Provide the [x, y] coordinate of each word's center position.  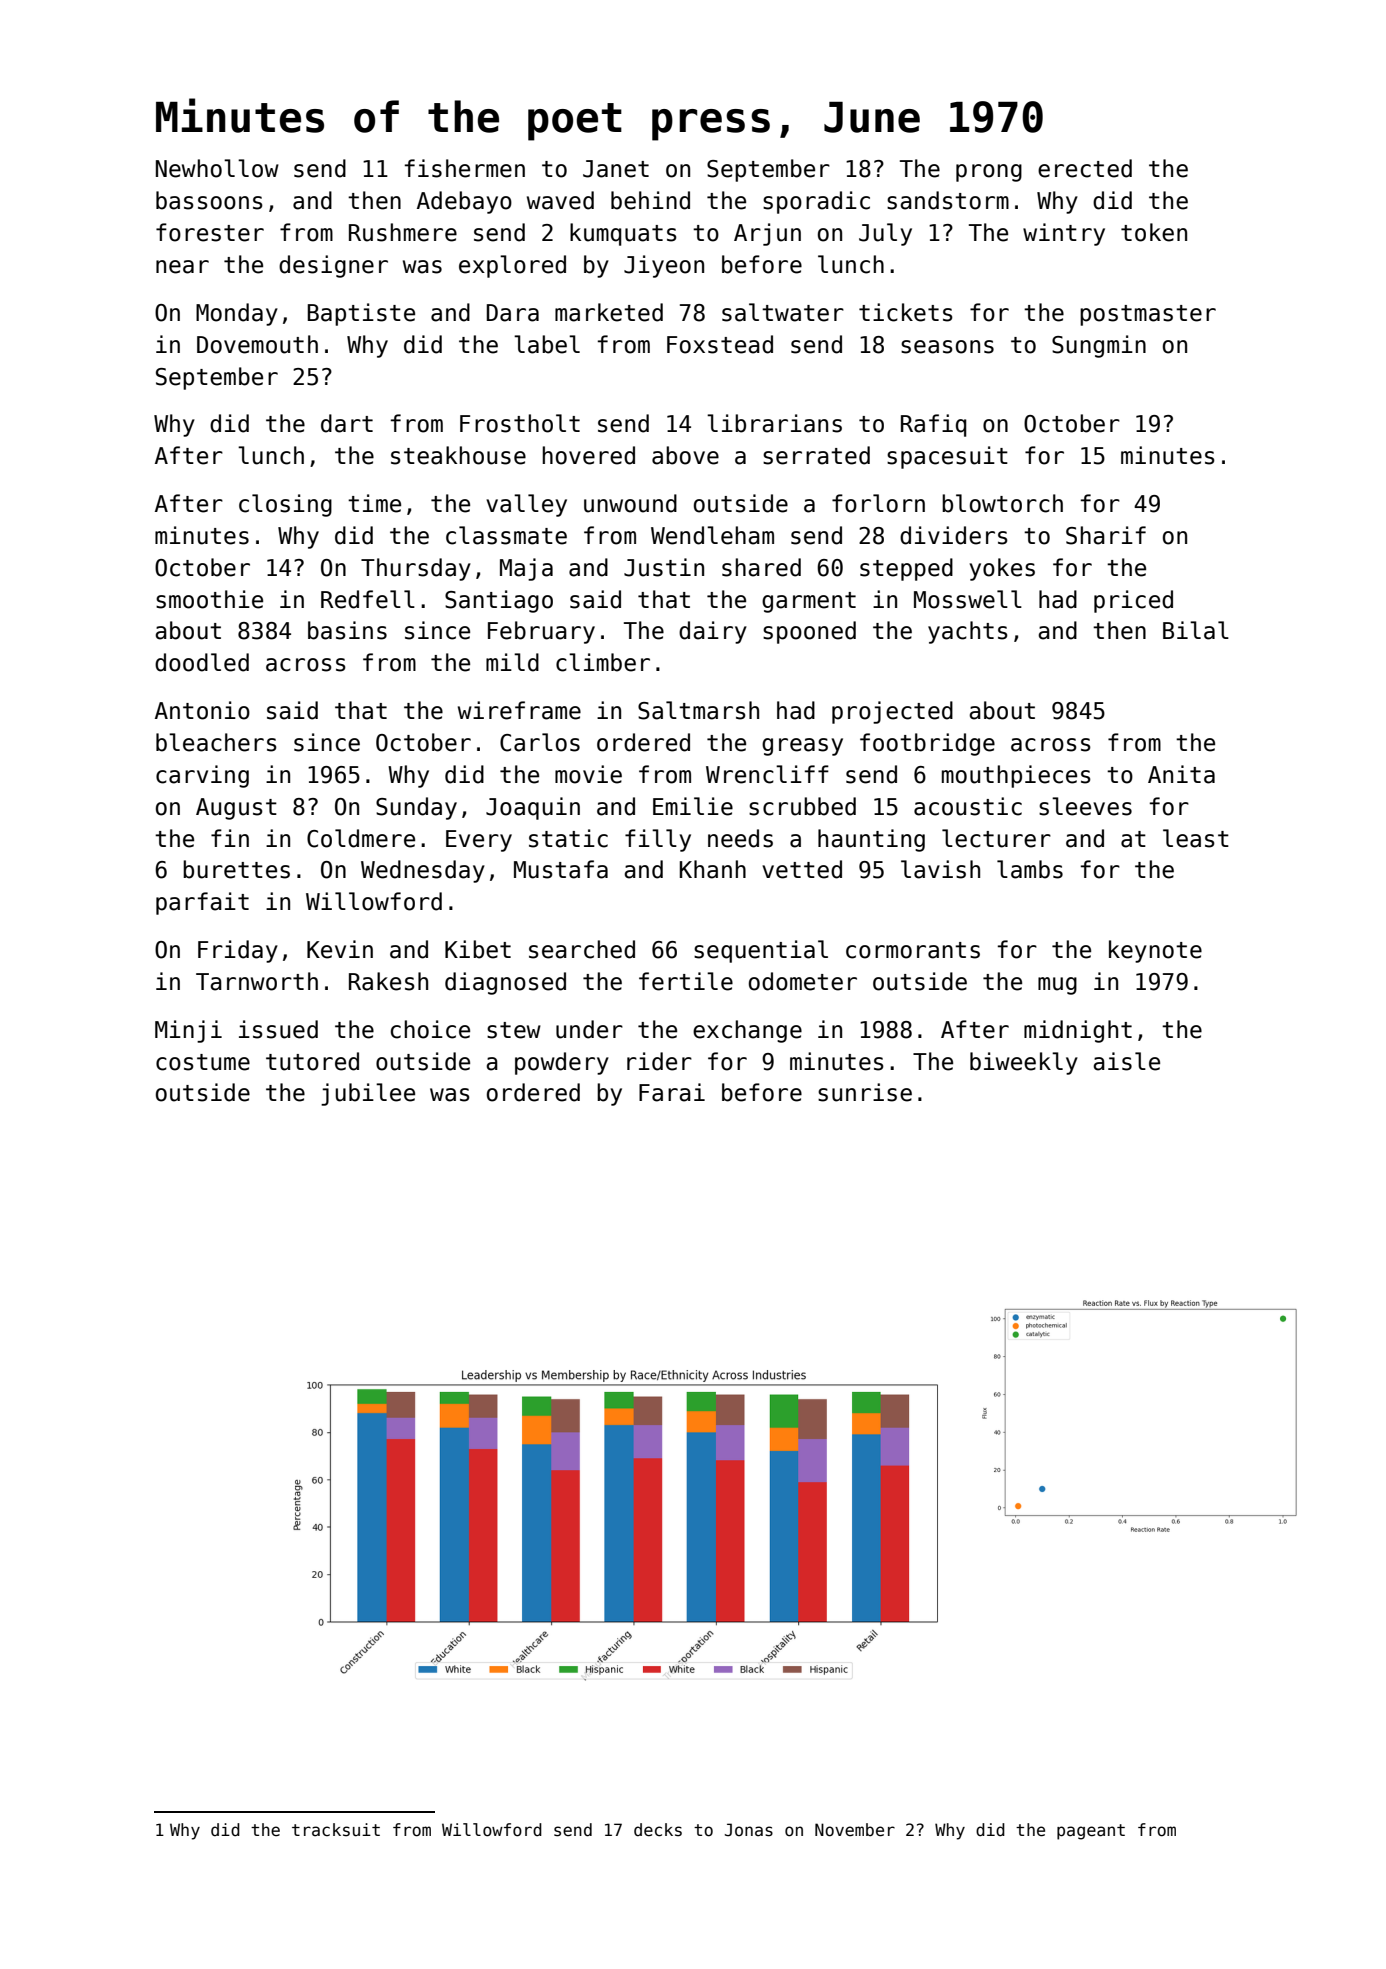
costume [203, 1062]
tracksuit [336, 1830]
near [182, 267]
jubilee [368, 1094]
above [685, 455]
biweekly [1024, 1063]
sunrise [865, 1092]
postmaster [1148, 315]
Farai [672, 1092]
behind [650, 200]
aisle [1126, 1061]
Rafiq [933, 425]
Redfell [368, 599]
